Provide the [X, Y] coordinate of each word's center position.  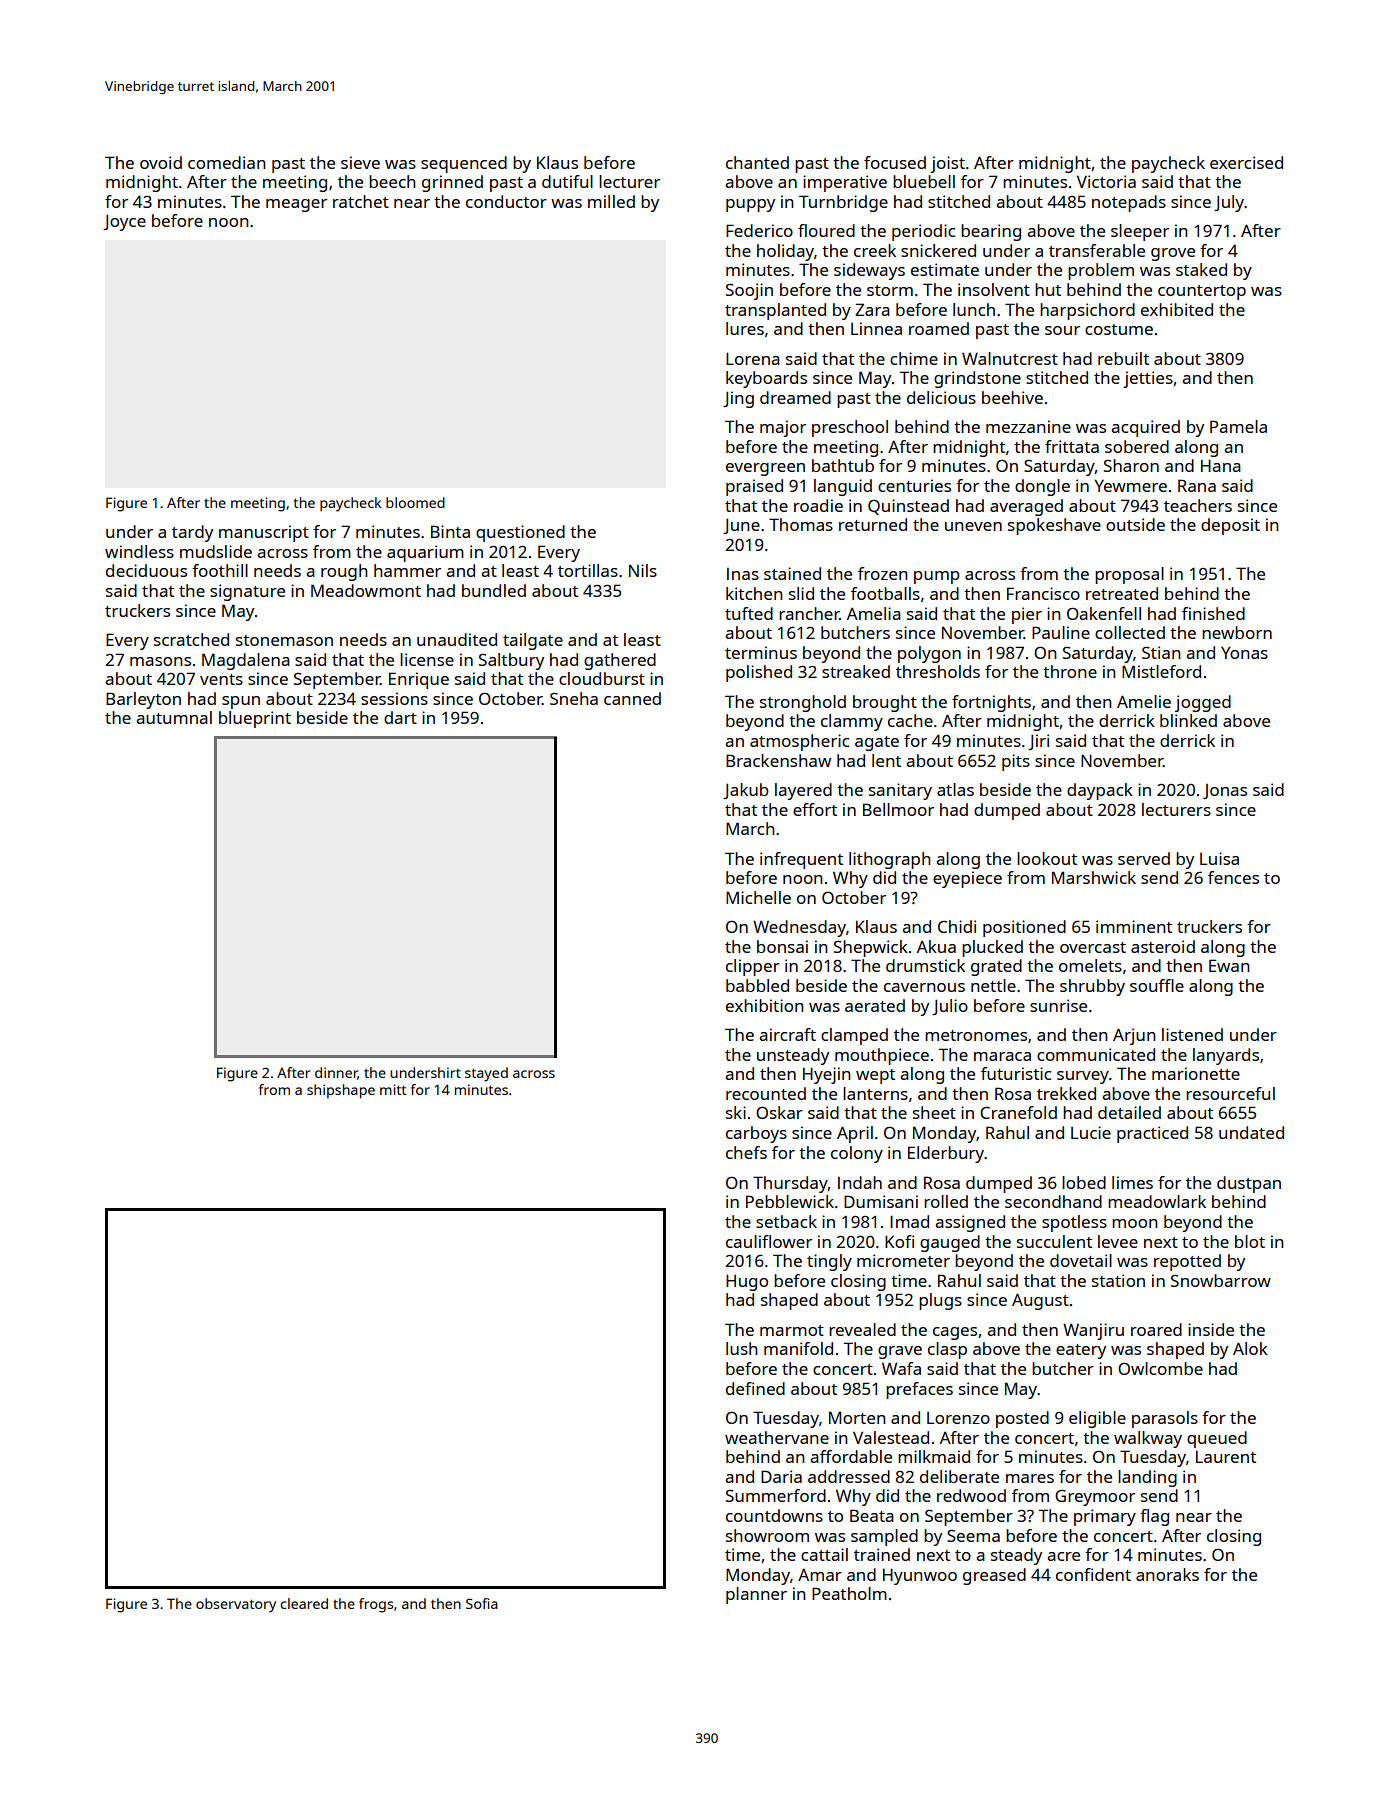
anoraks [1167, 1574]
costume [1119, 329]
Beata [872, 1515]
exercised [1246, 162]
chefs [746, 1152]
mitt [393, 1089]
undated [1251, 1132]
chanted [757, 162]
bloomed [415, 502]
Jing [738, 399]
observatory [236, 1605]
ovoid [161, 162]
